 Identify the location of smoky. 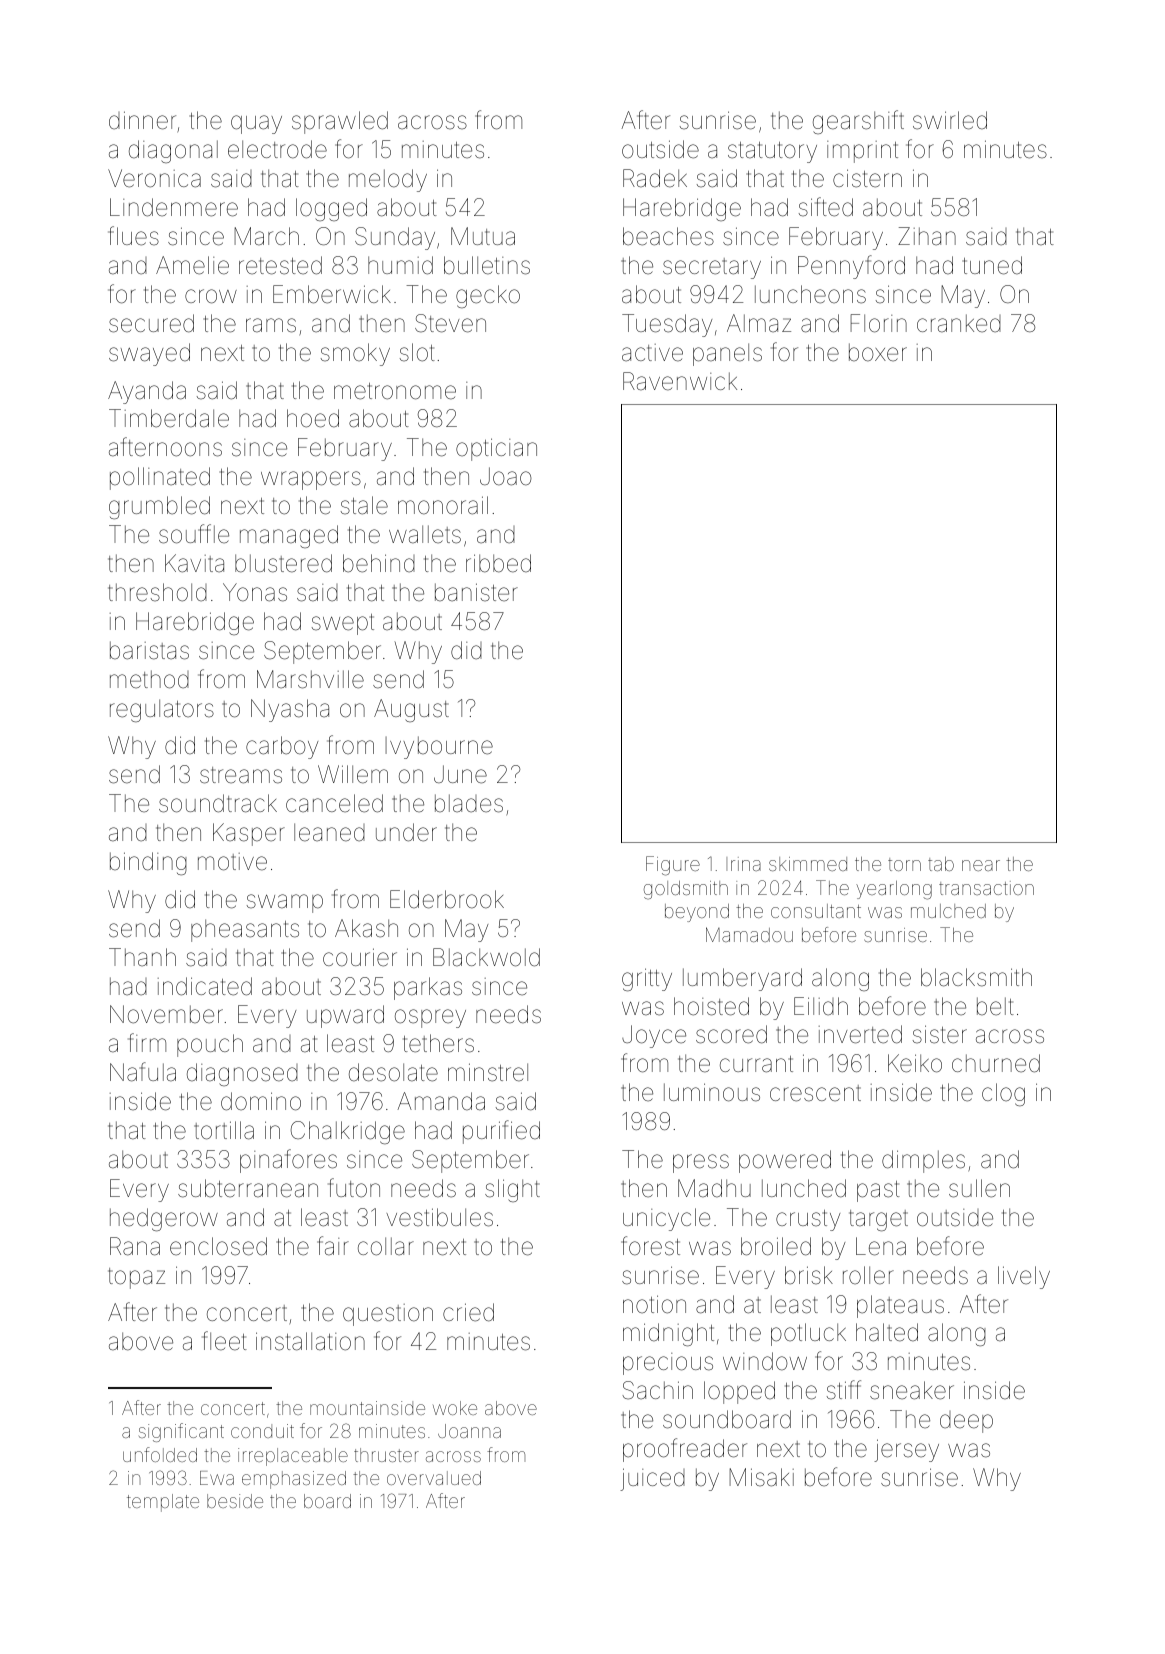
(355, 354).
